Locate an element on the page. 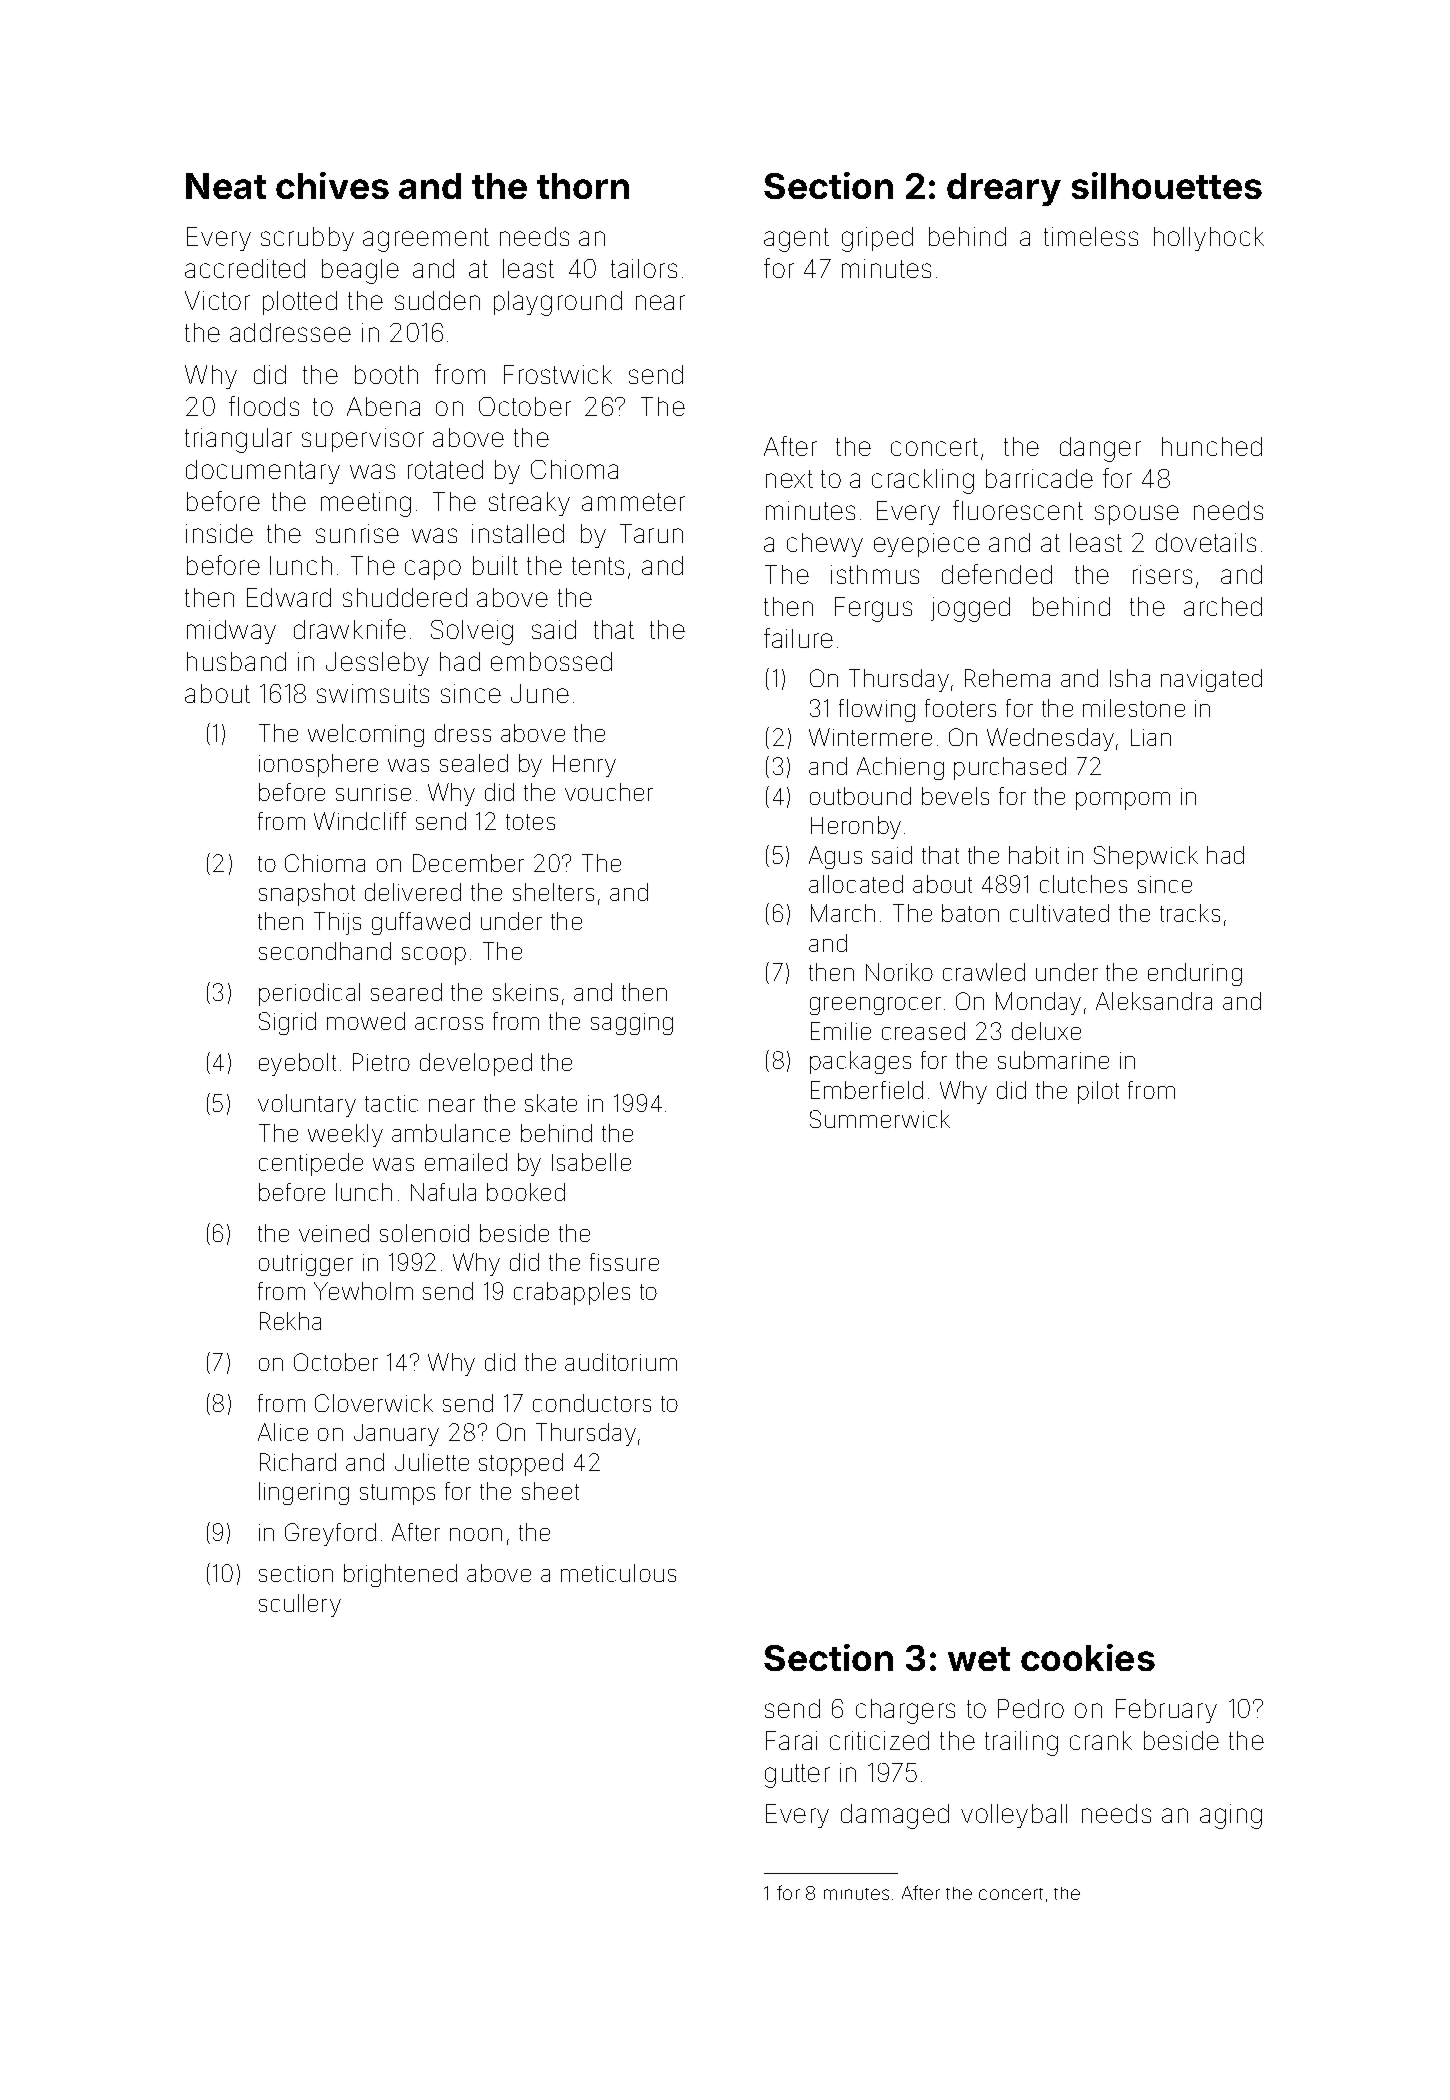  embossed is located at coordinates (551, 661).
